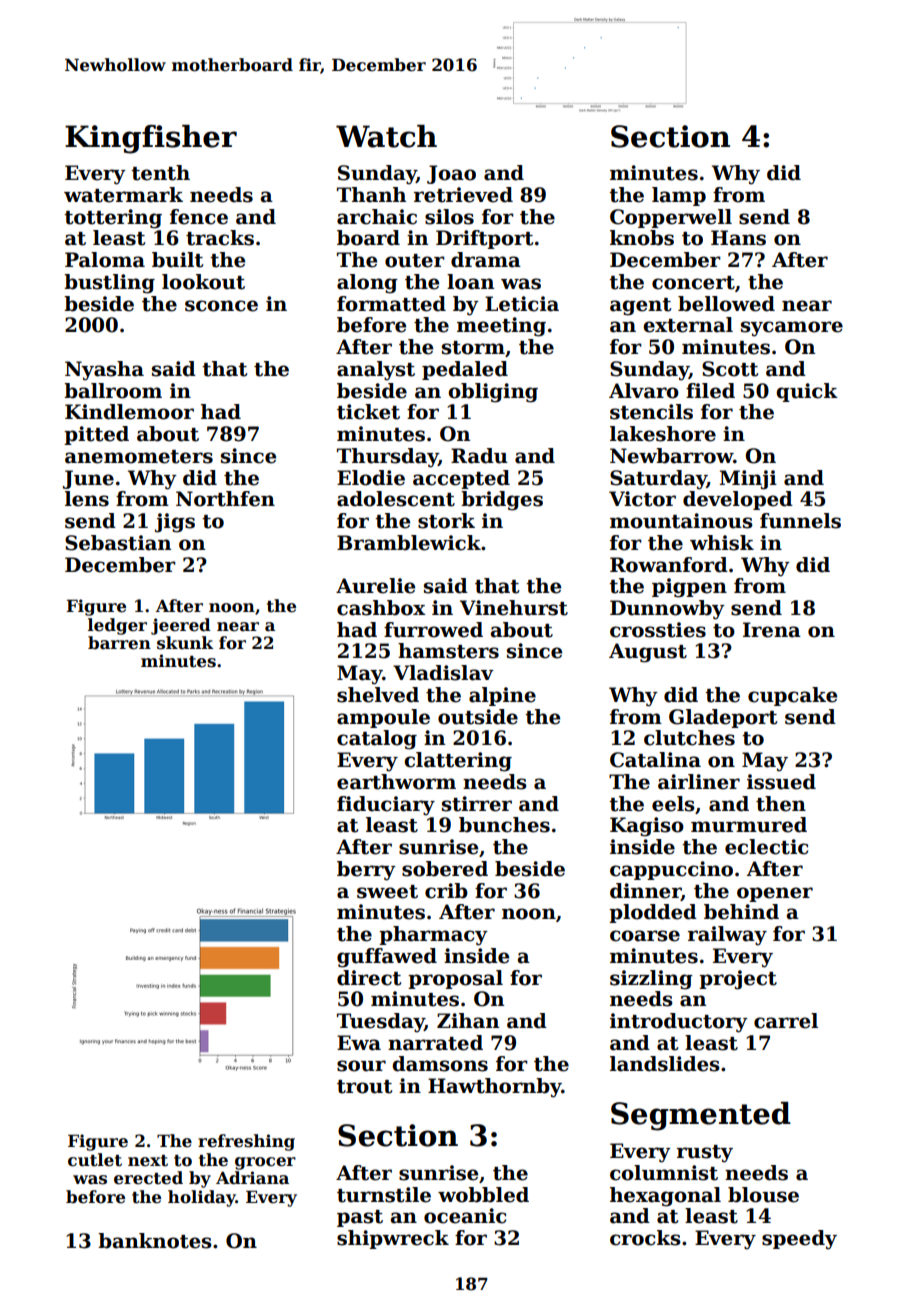  What do you see at coordinates (393, 1239) in the screenshot?
I see `shipwreck` at bounding box center [393, 1239].
